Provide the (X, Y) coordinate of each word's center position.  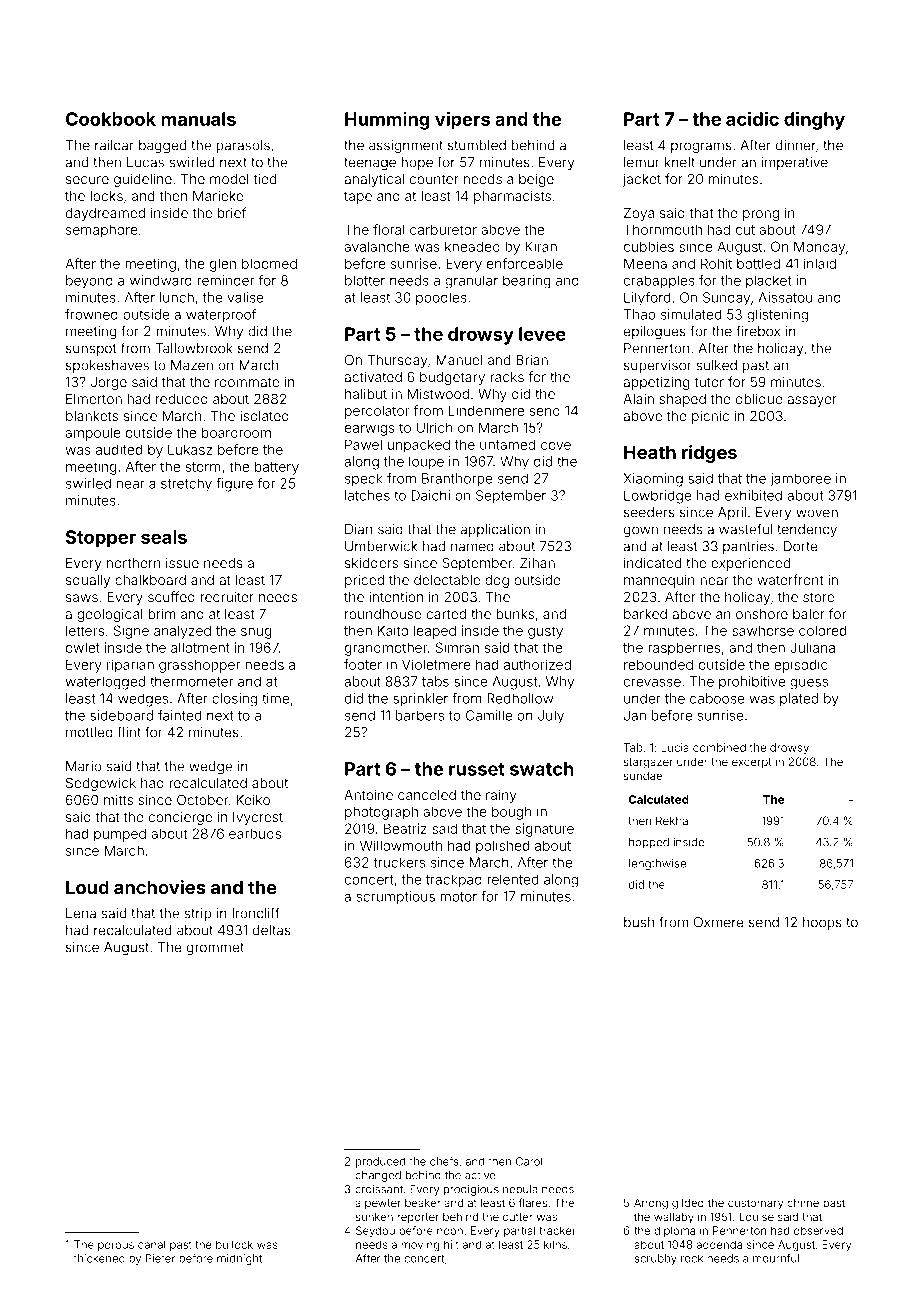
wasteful (745, 529)
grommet (215, 949)
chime (803, 1202)
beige (536, 180)
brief (232, 212)
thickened (99, 1258)
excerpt (752, 763)
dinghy (814, 120)
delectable (447, 580)
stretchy (186, 485)
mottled (89, 732)
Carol (529, 1161)
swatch (542, 769)
